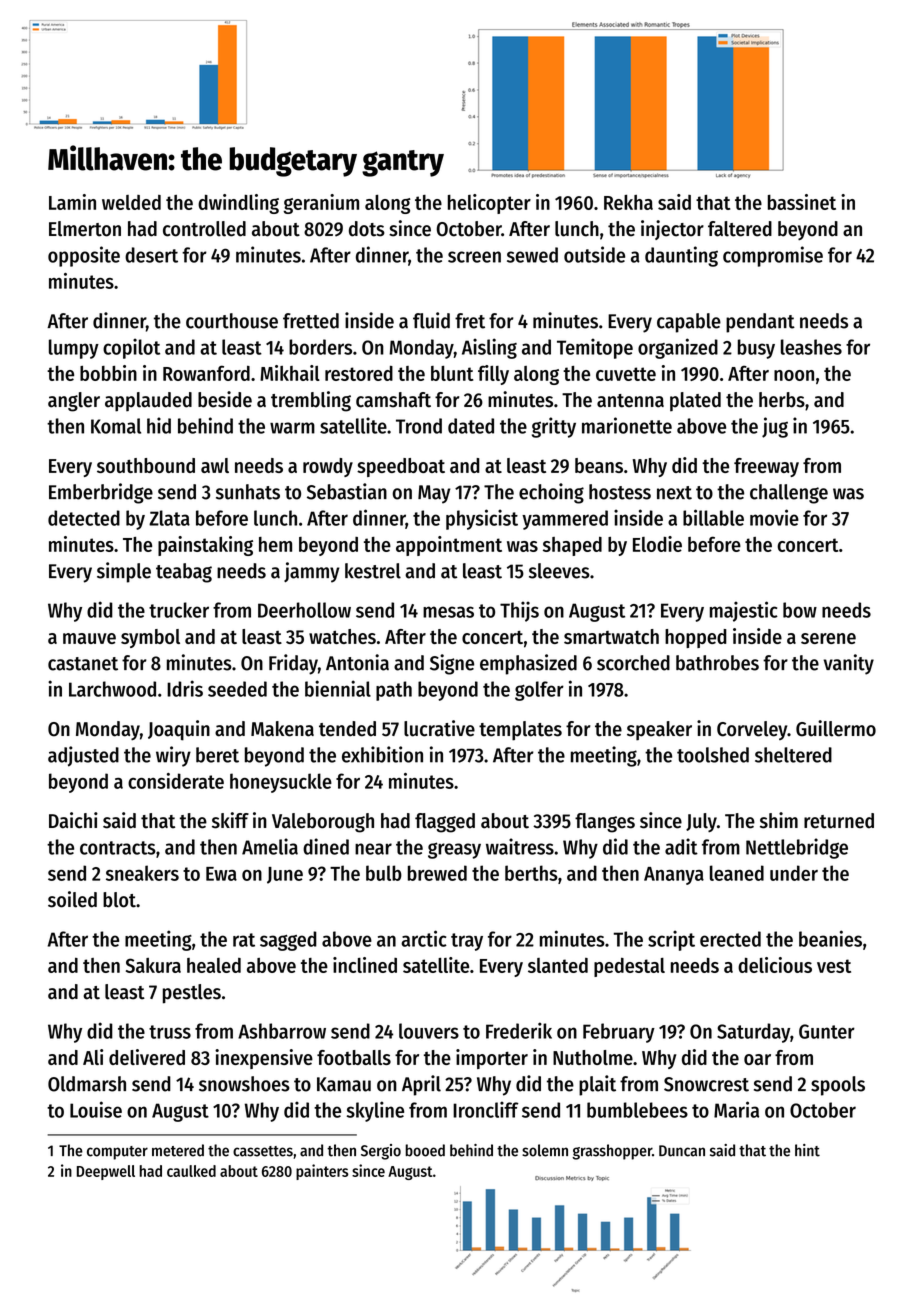 The image size is (924, 1314). Describe the element at coordinates (633, 663) in the image. I see `scorched` at that location.
